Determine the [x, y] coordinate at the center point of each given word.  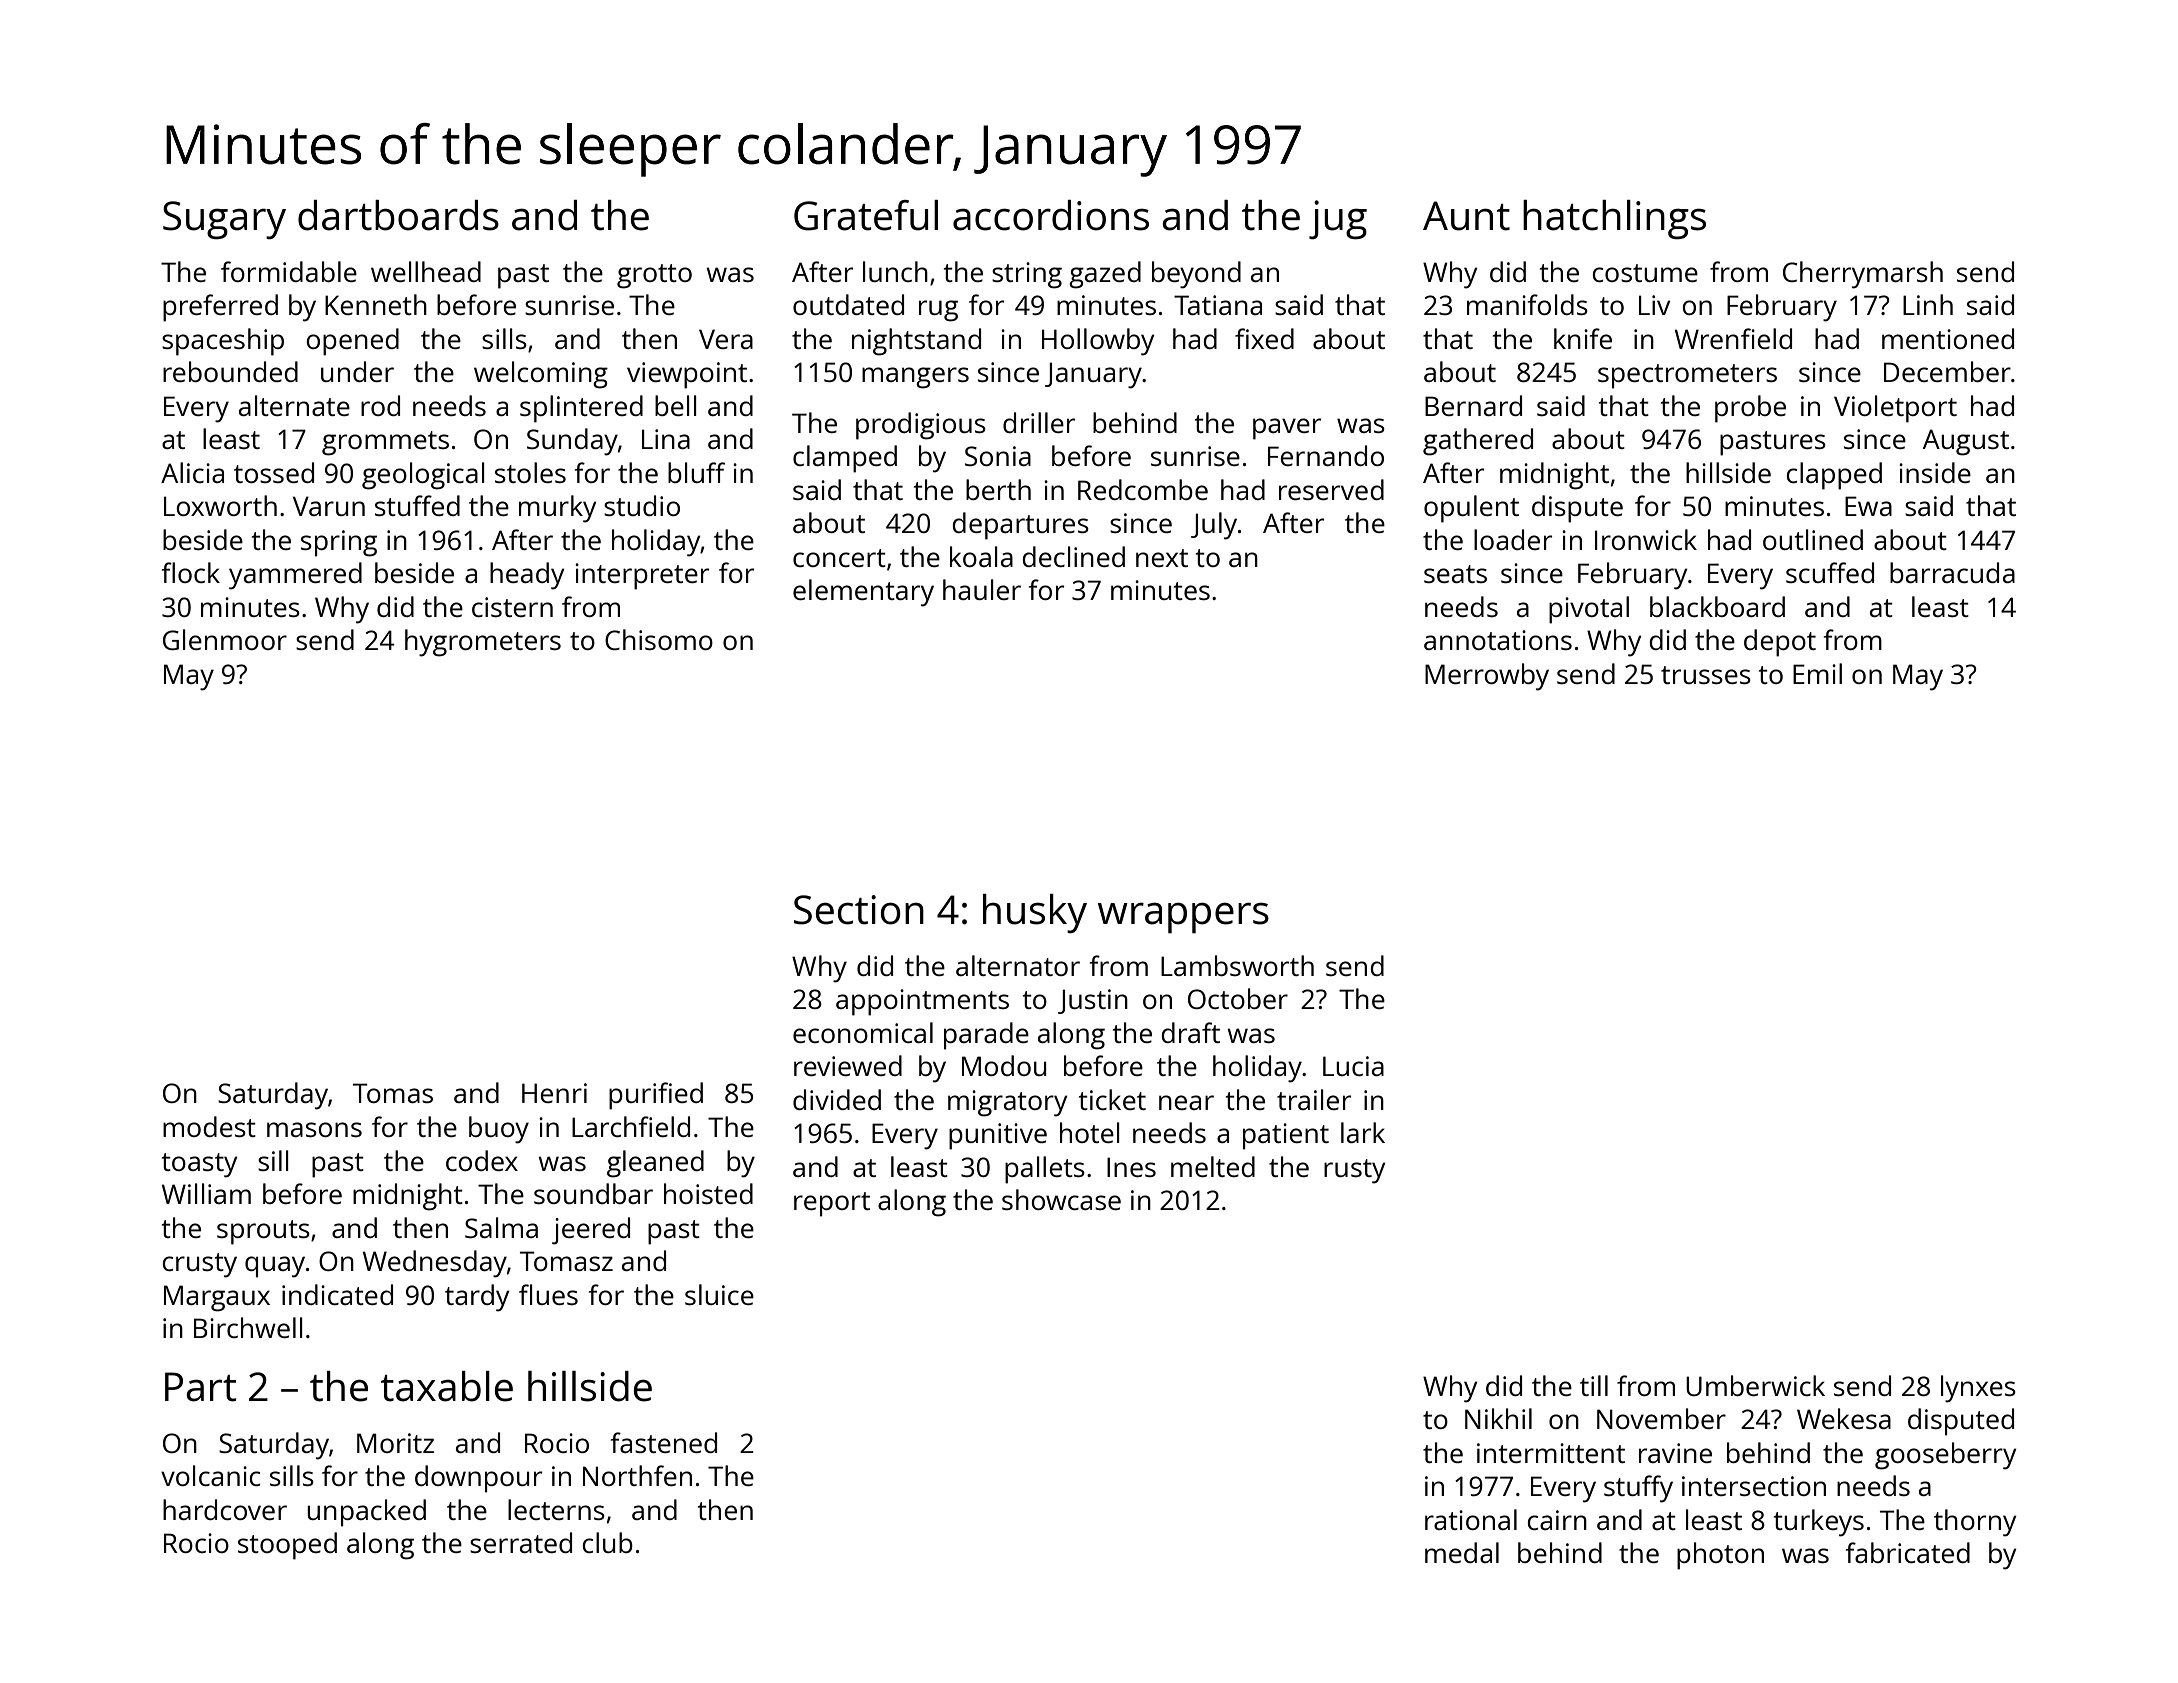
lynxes [1978, 1389]
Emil [1817, 673]
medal [1462, 1552]
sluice [719, 1294]
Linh [1928, 304]
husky [1035, 913]
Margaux [217, 1298]
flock [191, 572]
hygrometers [483, 643]
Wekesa [1844, 1418]
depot [1780, 643]
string [1027, 275]
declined [1073, 556]
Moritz [395, 1443]
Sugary [224, 220]
